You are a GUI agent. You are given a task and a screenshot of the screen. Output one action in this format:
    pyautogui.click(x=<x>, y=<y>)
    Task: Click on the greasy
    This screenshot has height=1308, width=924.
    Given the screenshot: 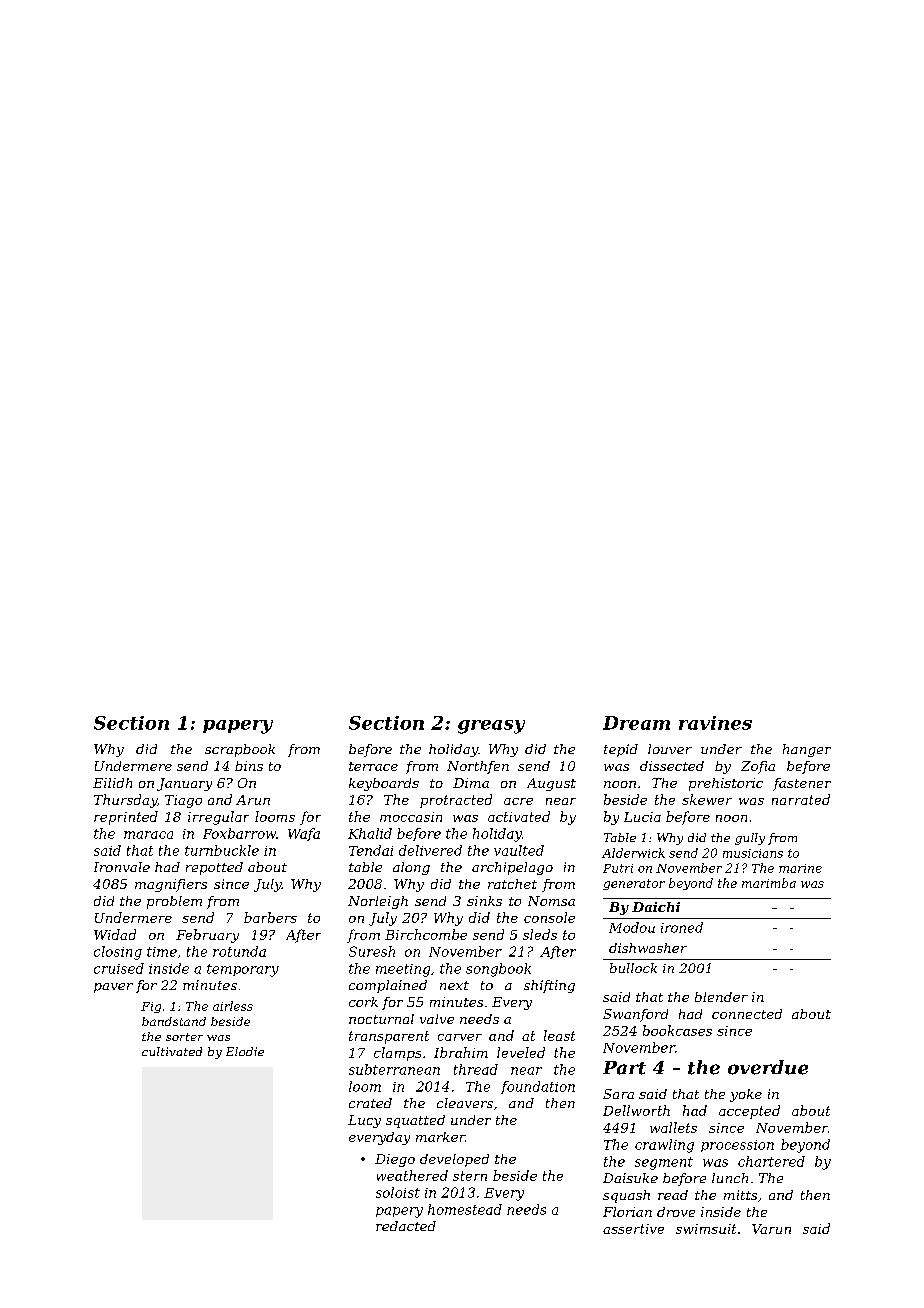 What is the action you would take?
    pyautogui.click(x=491, y=727)
